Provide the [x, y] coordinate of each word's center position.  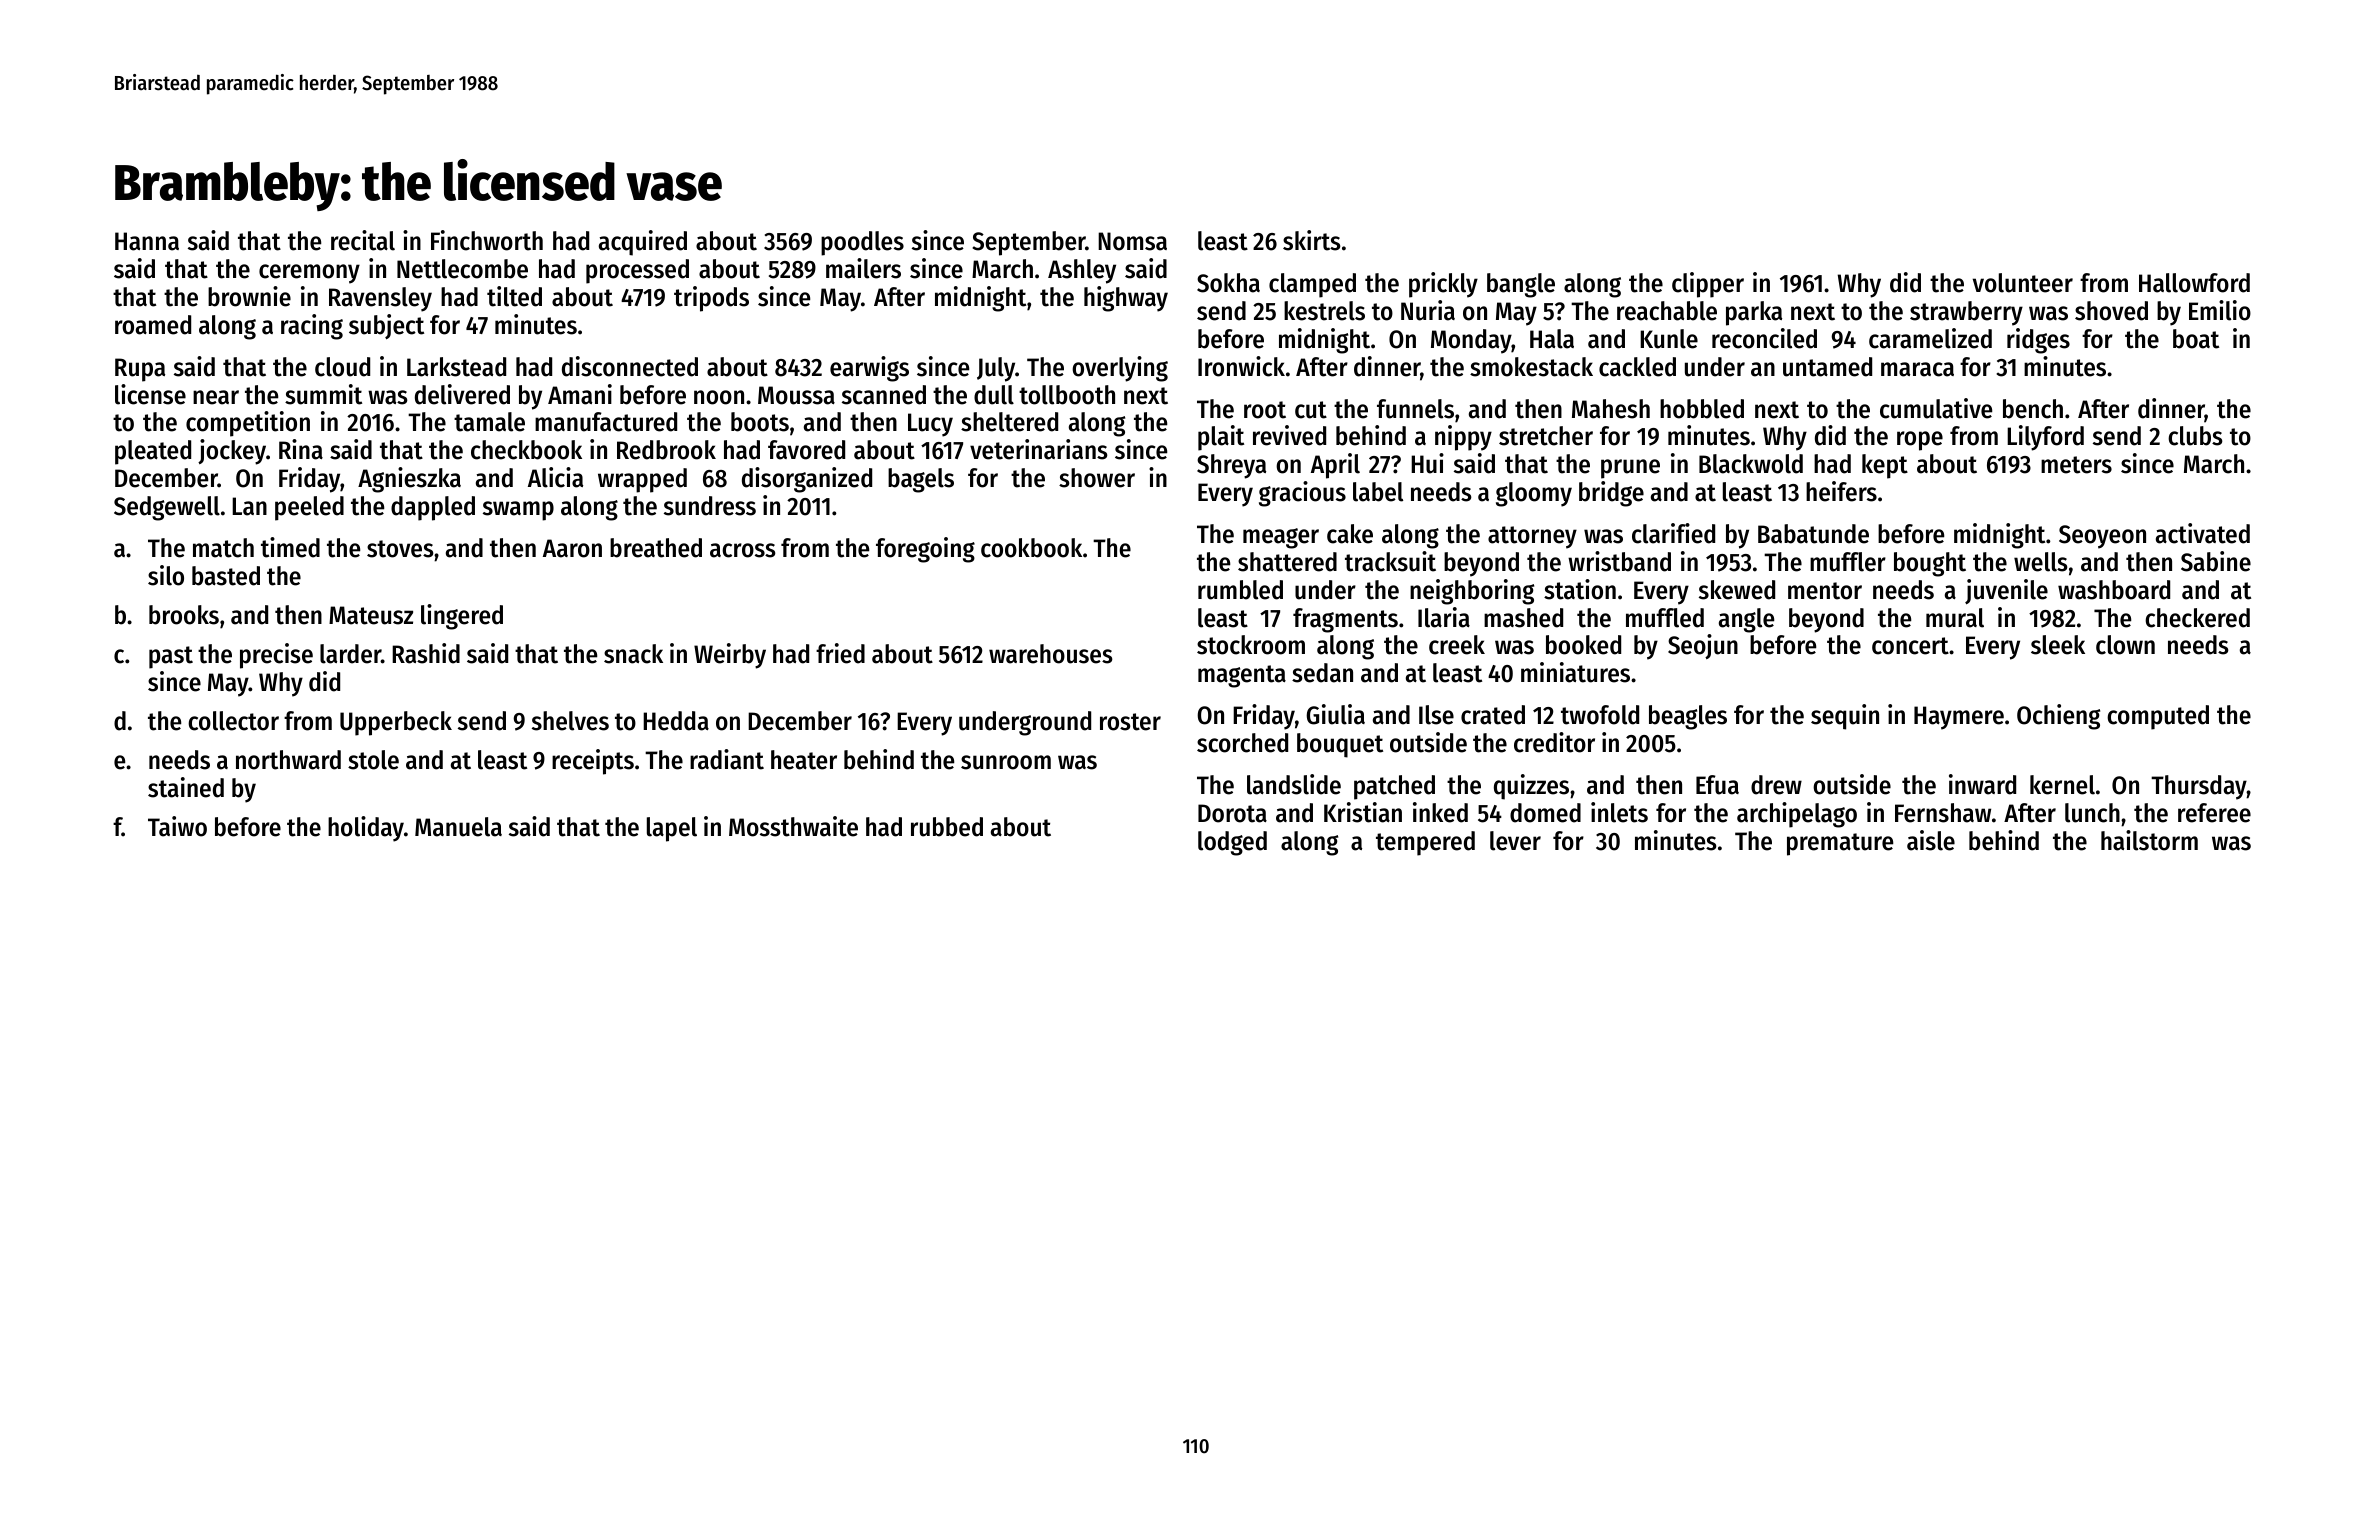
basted [226, 576]
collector [233, 721]
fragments [1345, 620]
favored [806, 450]
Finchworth [487, 240]
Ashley [1082, 271]
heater [804, 760]
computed [2158, 717]
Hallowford [2194, 283]
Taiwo [177, 826]
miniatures [1575, 672]
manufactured [606, 422]
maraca [1917, 369]
